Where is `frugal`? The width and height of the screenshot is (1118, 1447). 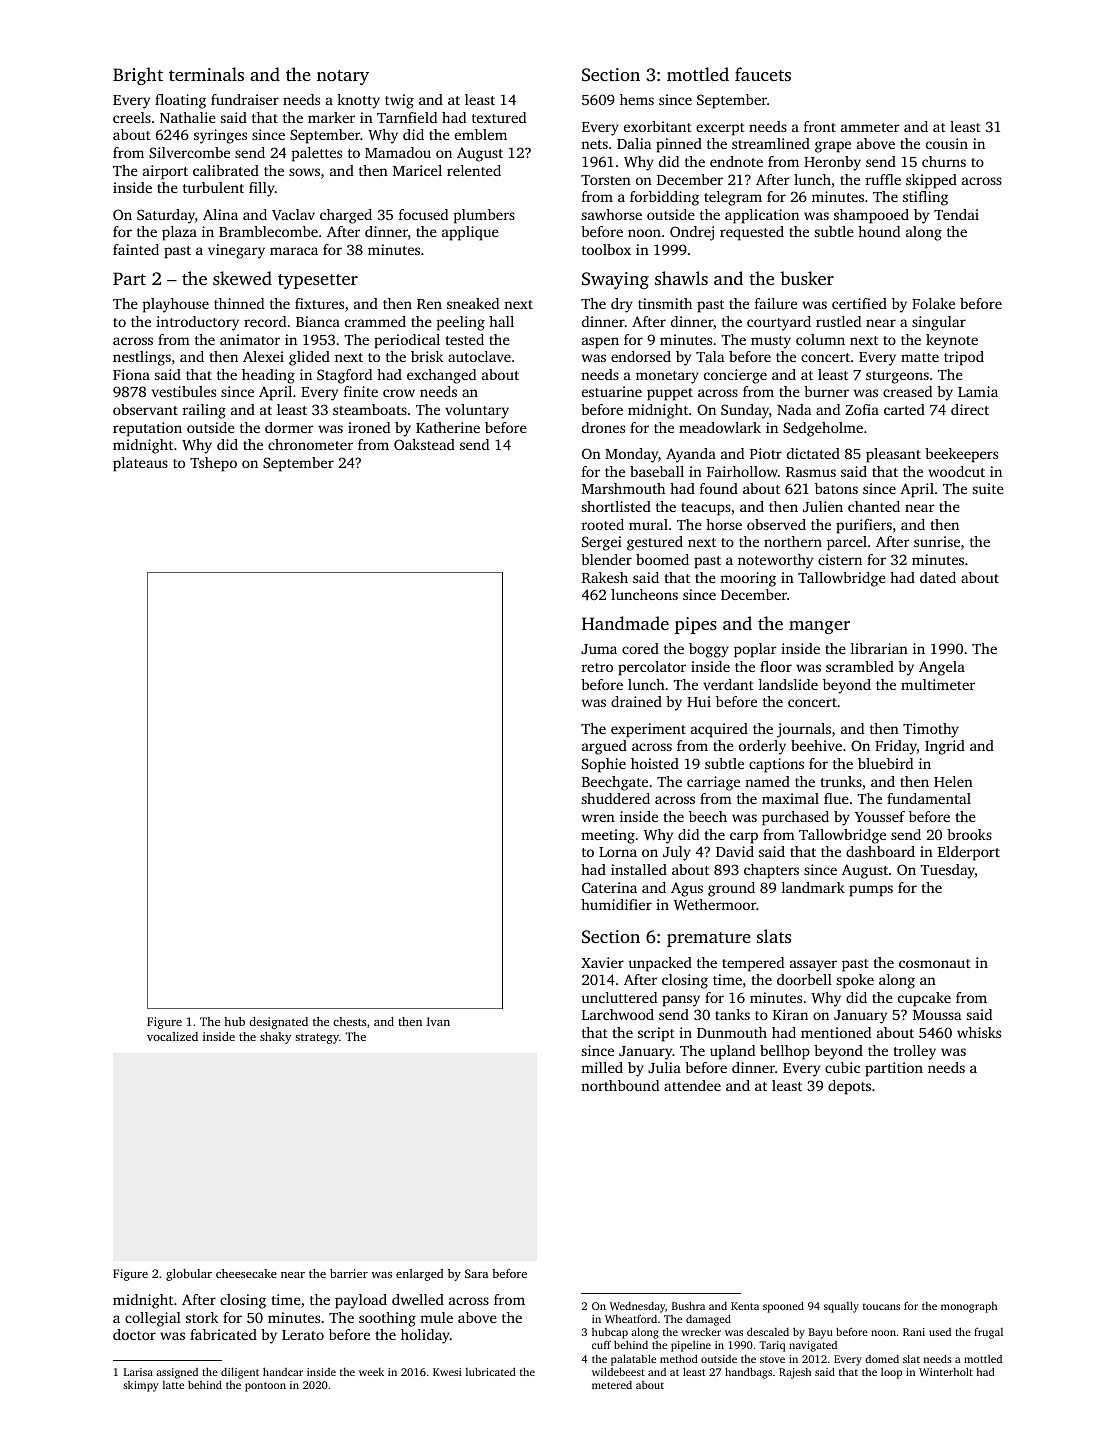
frugal is located at coordinates (988, 1333).
